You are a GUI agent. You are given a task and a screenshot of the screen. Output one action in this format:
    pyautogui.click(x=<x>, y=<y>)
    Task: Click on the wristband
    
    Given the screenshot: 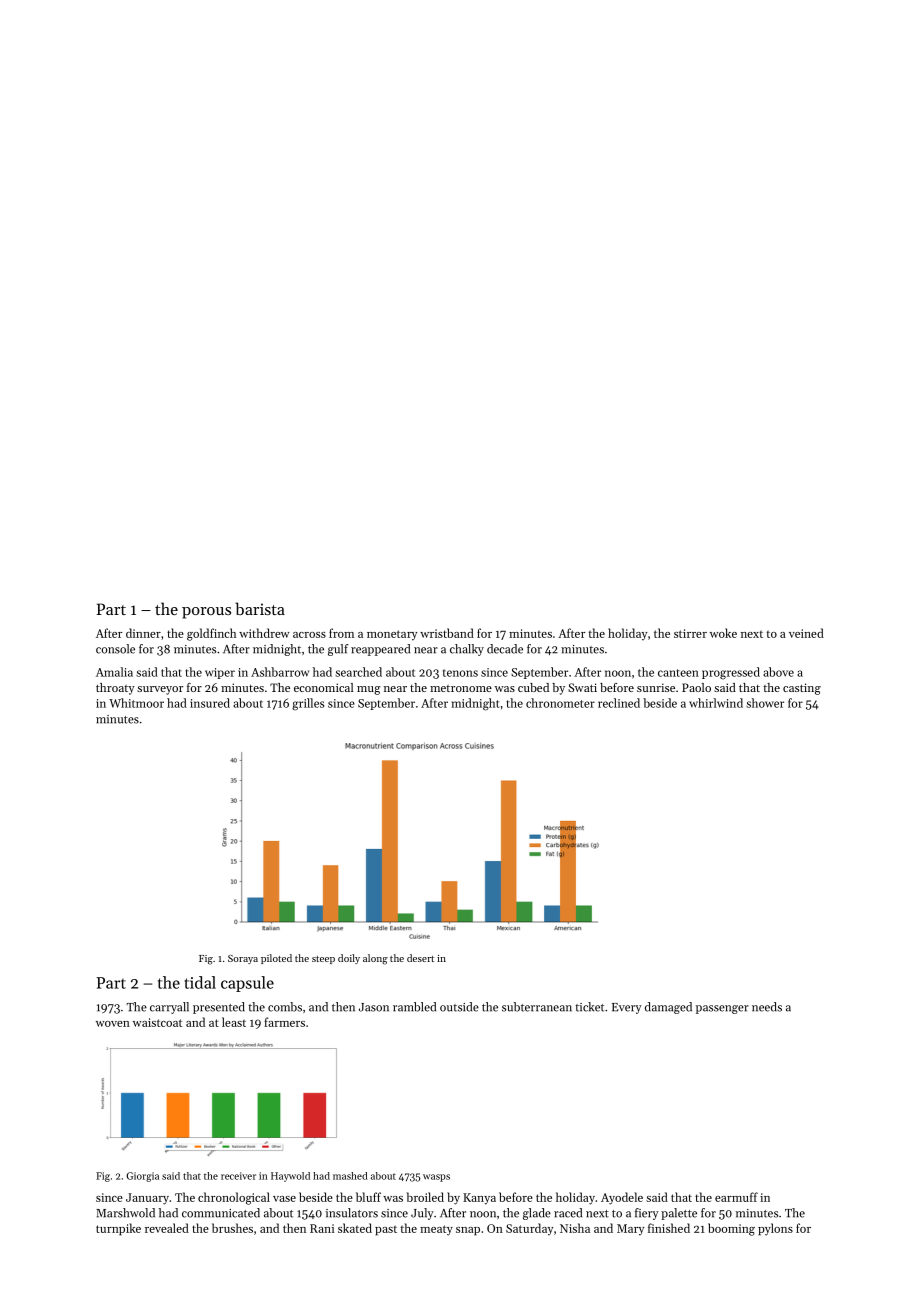 What is the action you would take?
    pyautogui.click(x=447, y=633)
